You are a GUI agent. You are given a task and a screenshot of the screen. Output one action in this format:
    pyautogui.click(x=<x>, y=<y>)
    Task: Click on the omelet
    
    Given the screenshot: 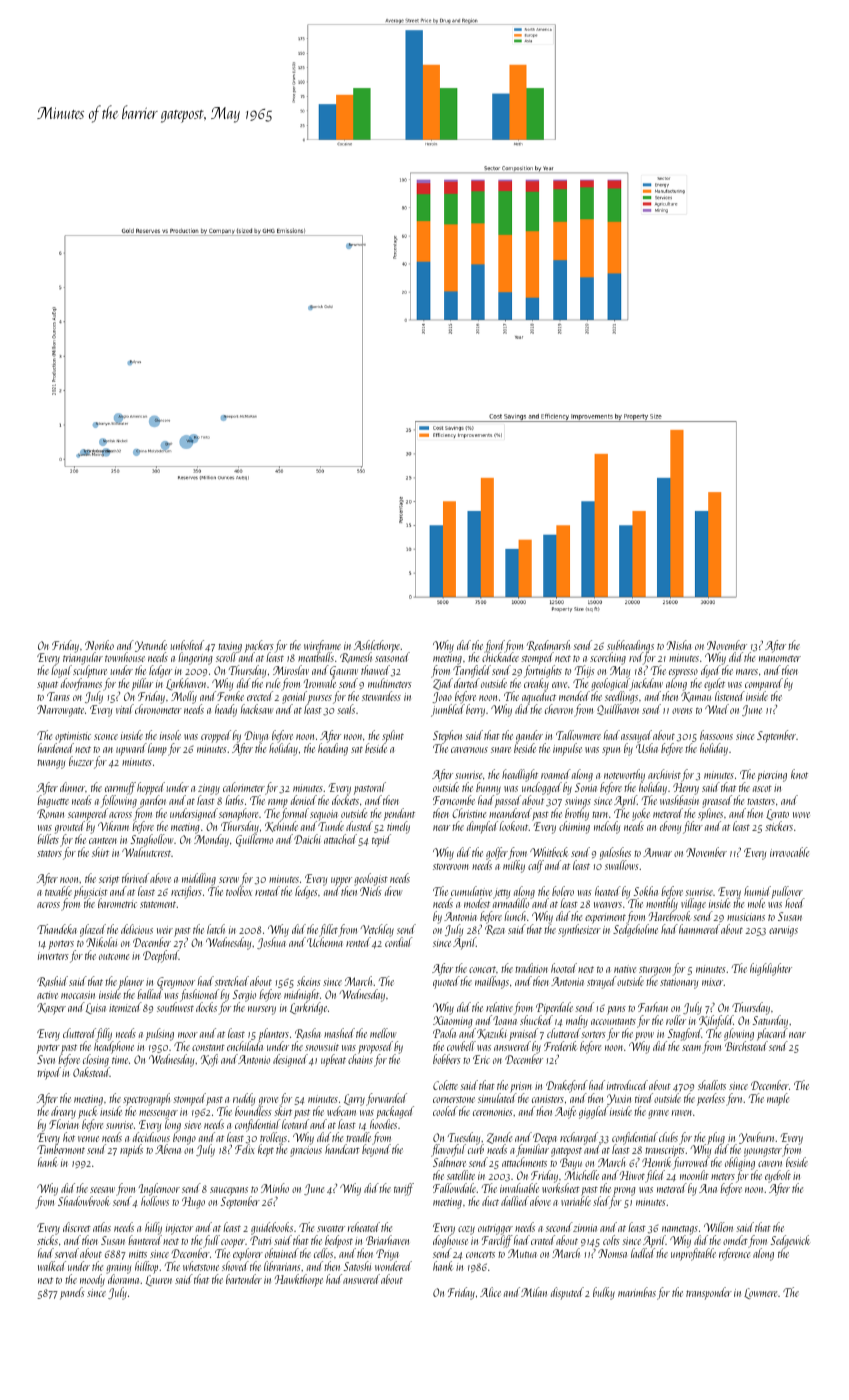 What is the action you would take?
    pyautogui.click(x=735, y=1240)
